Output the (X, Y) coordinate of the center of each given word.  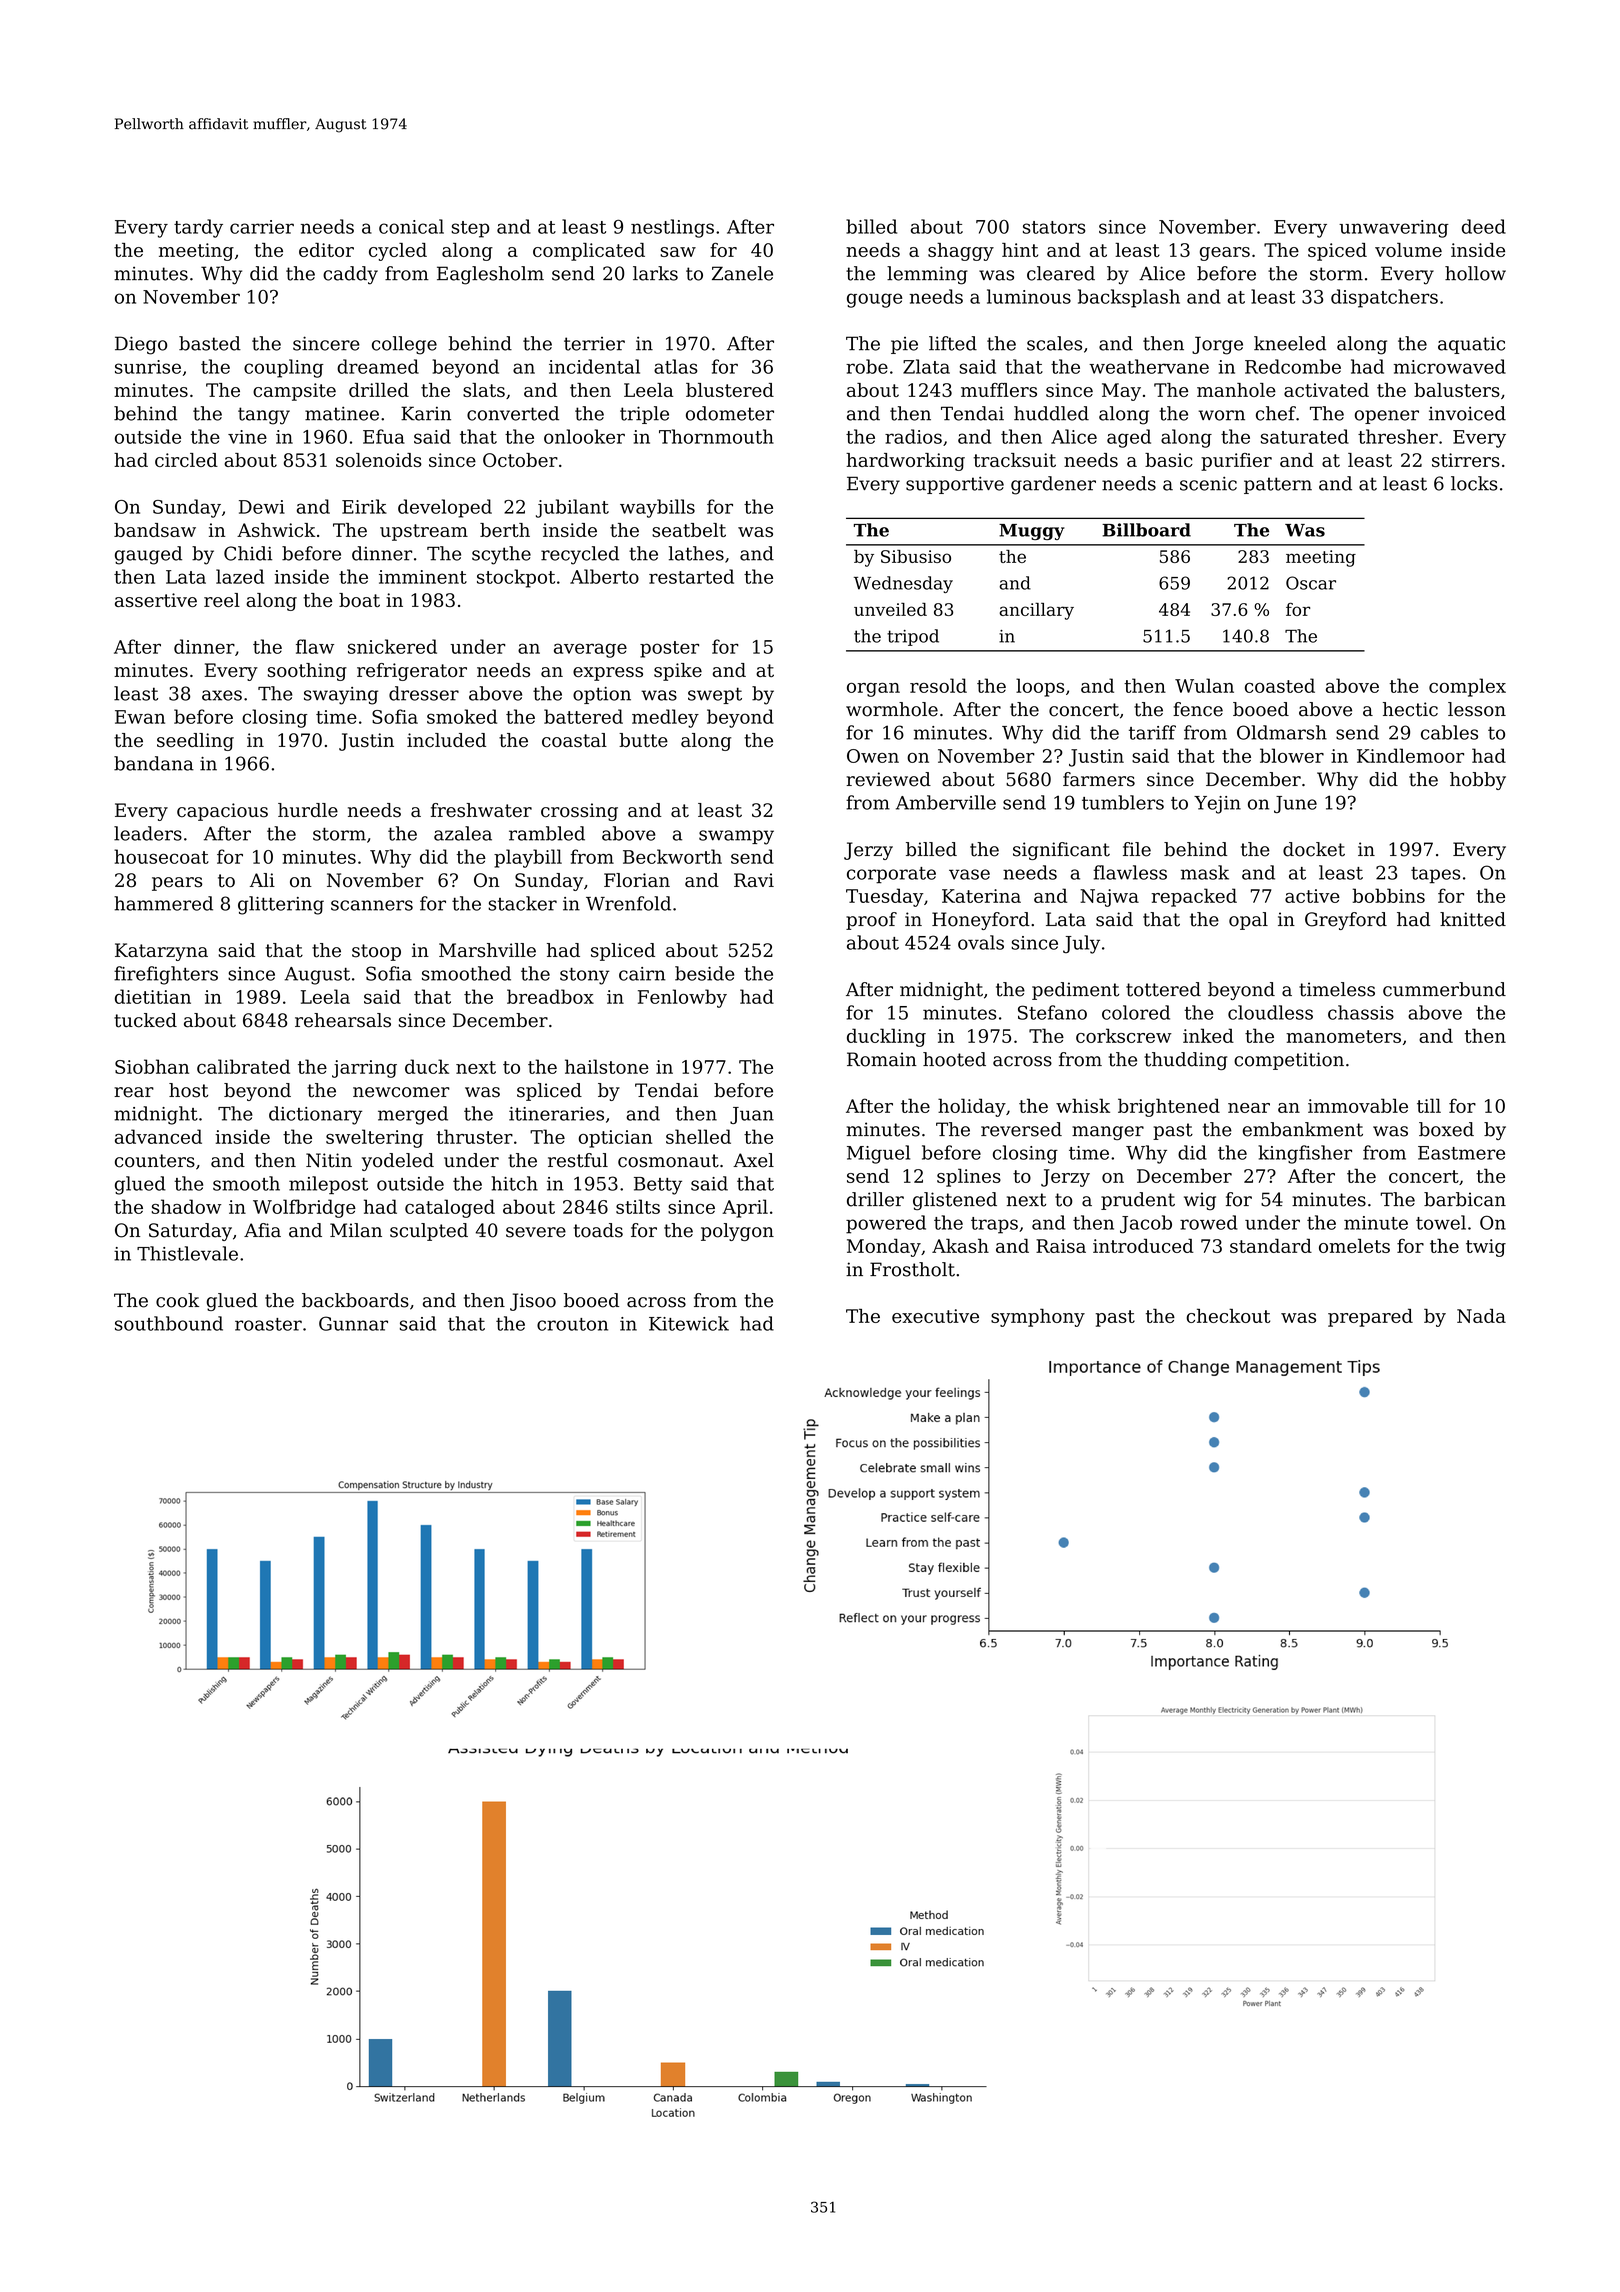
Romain (882, 1059)
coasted (1280, 685)
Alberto (604, 576)
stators (1054, 227)
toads (598, 1230)
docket (1314, 849)
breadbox (550, 996)
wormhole (892, 709)
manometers (1343, 1036)
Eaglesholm (490, 275)
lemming (927, 275)
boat (359, 600)
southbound (169, 1323)
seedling (195, 742)
